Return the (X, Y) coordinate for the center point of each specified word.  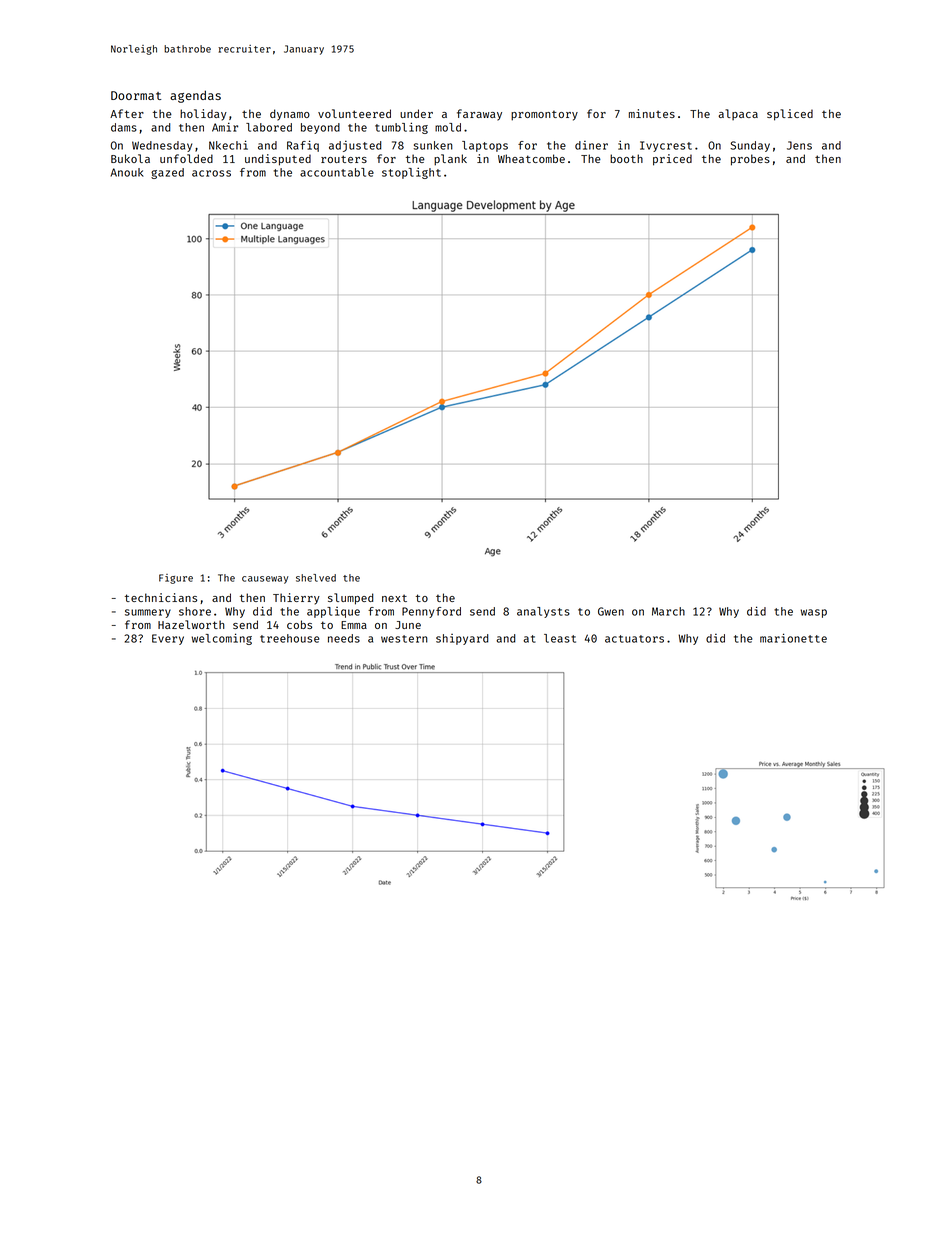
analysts (543, 612)
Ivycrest (666, 146)
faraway (479, 115)
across (211, 173)
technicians (161, 597)
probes (750, 160)
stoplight (411, 173)
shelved (316, 578)
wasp (813, 613)
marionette (793, 638)
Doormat (136, 95)
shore (195, 611)
